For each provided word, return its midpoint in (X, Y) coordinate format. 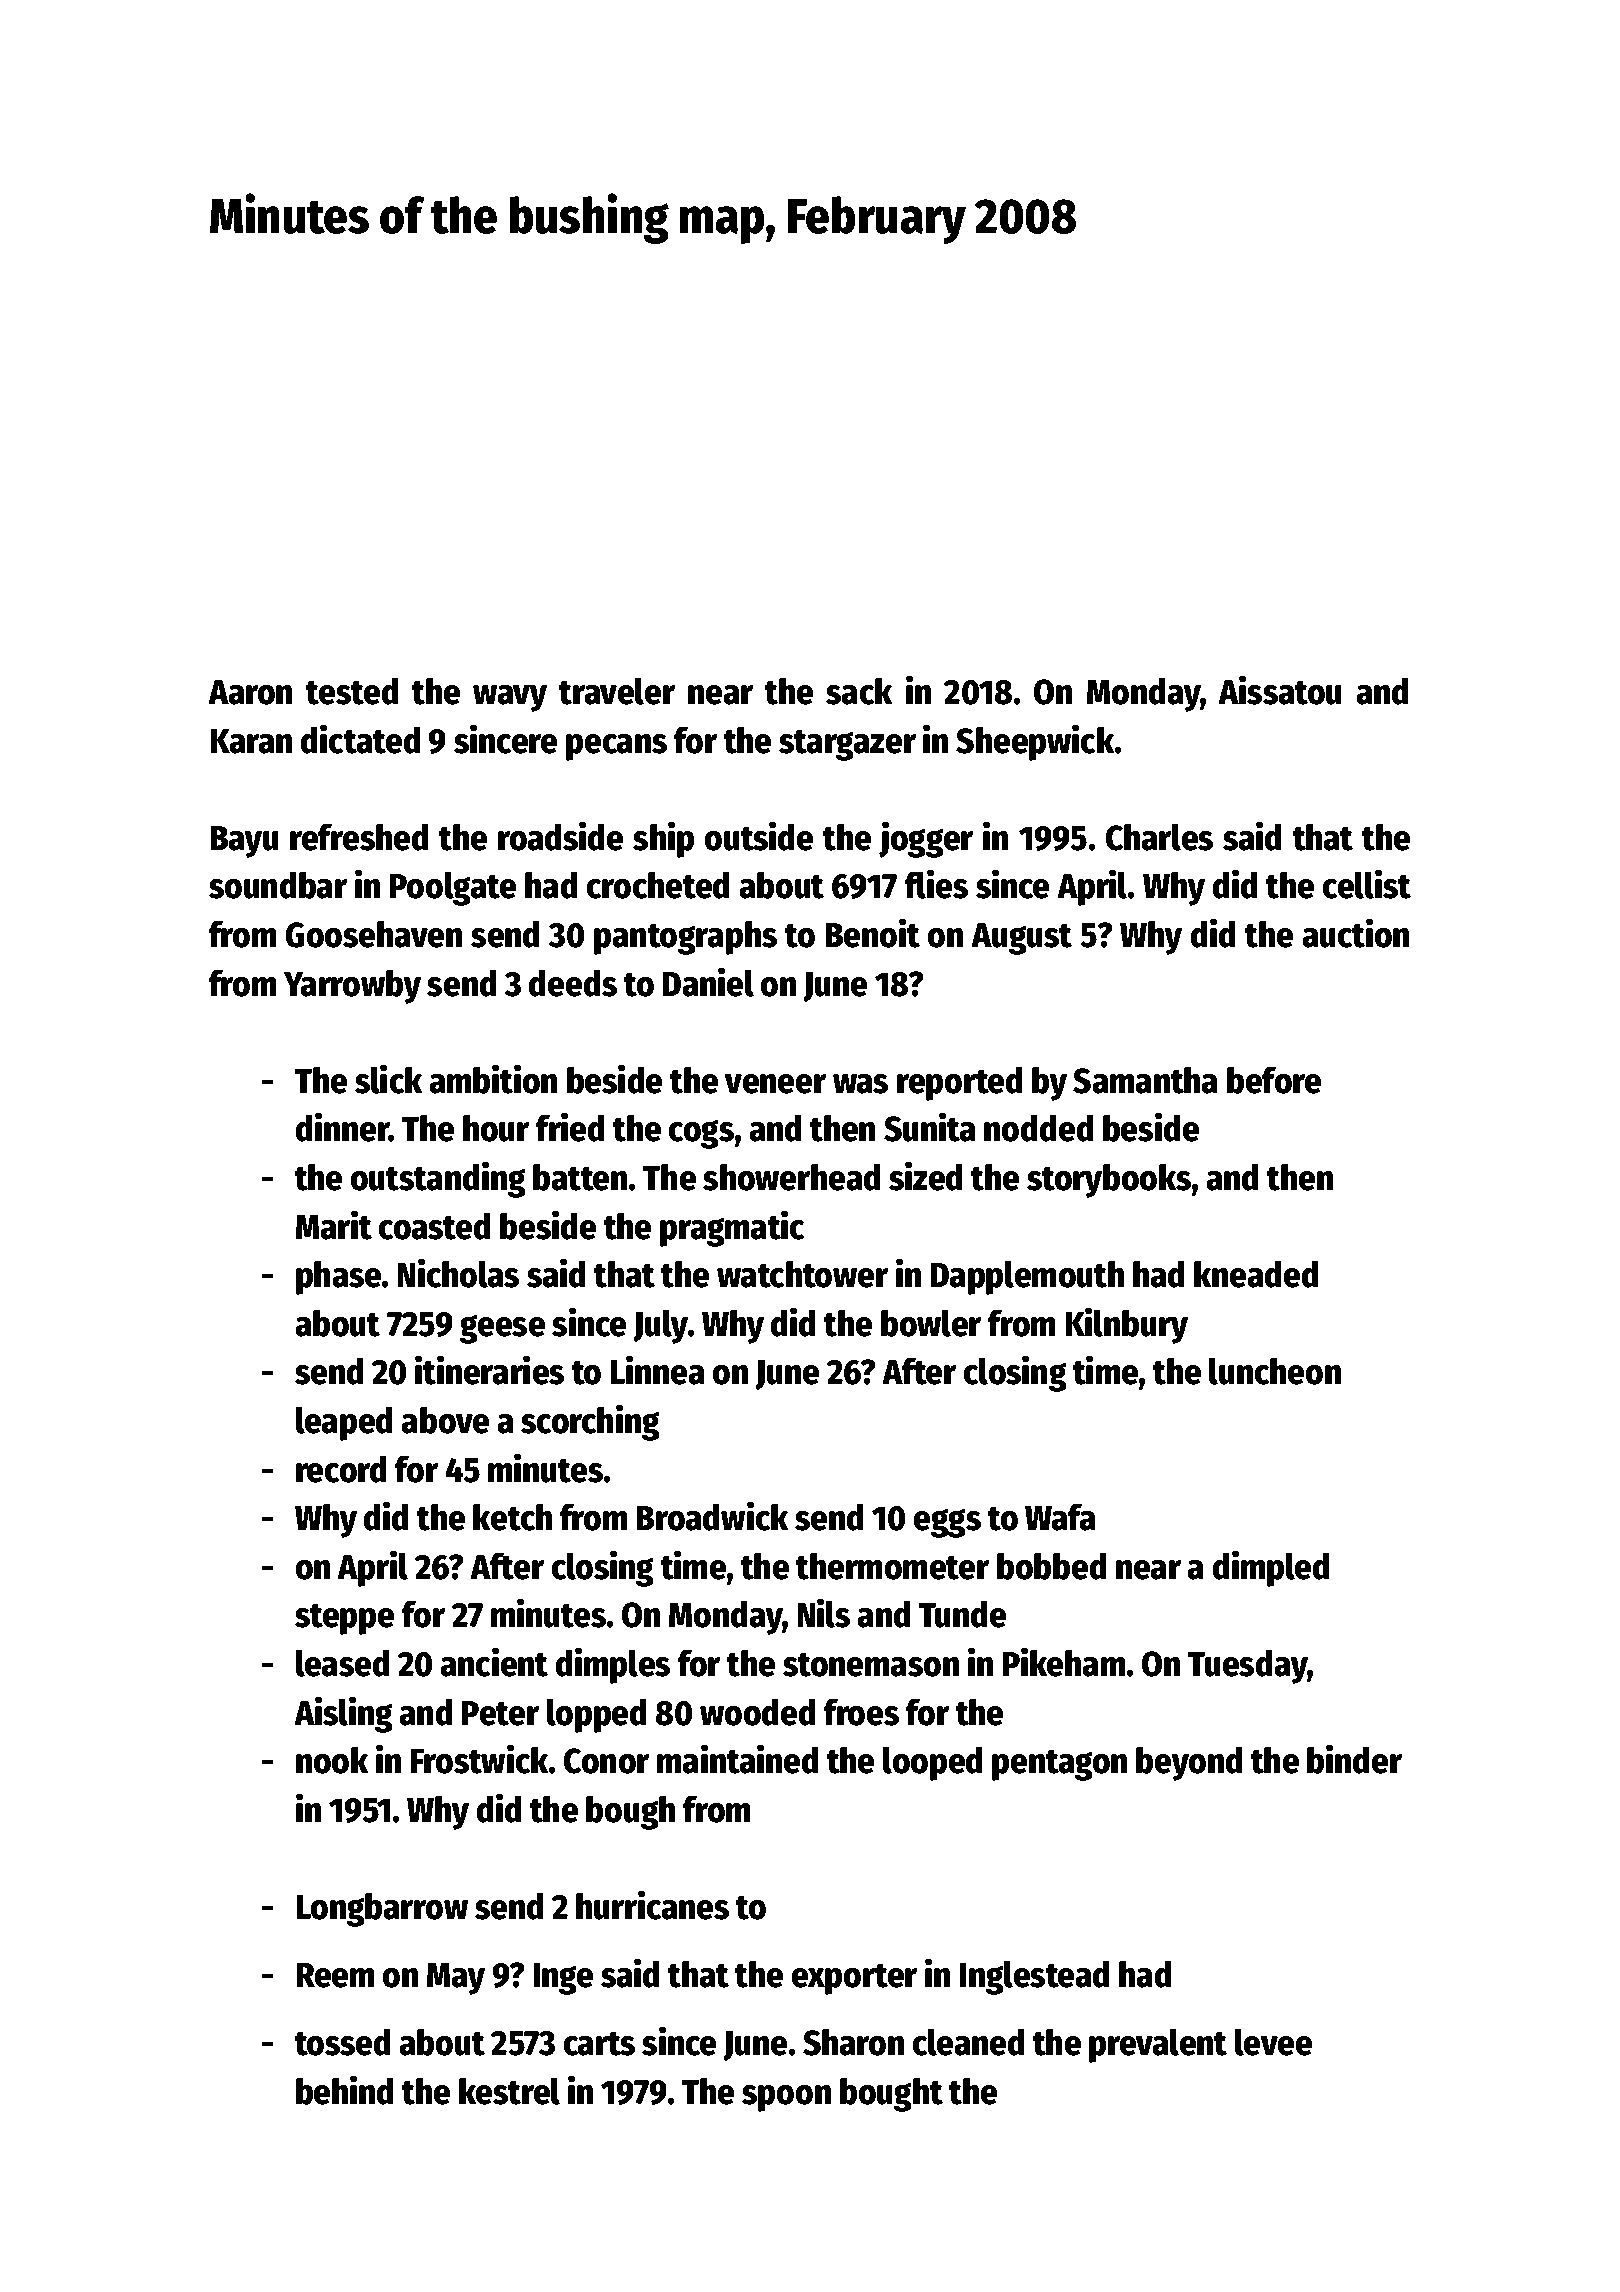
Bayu (244, 842)
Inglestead (1034, 1977)
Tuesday (1248, 1666)
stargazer (847, 745)
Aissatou (1280, 690)
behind (345, 2090)
